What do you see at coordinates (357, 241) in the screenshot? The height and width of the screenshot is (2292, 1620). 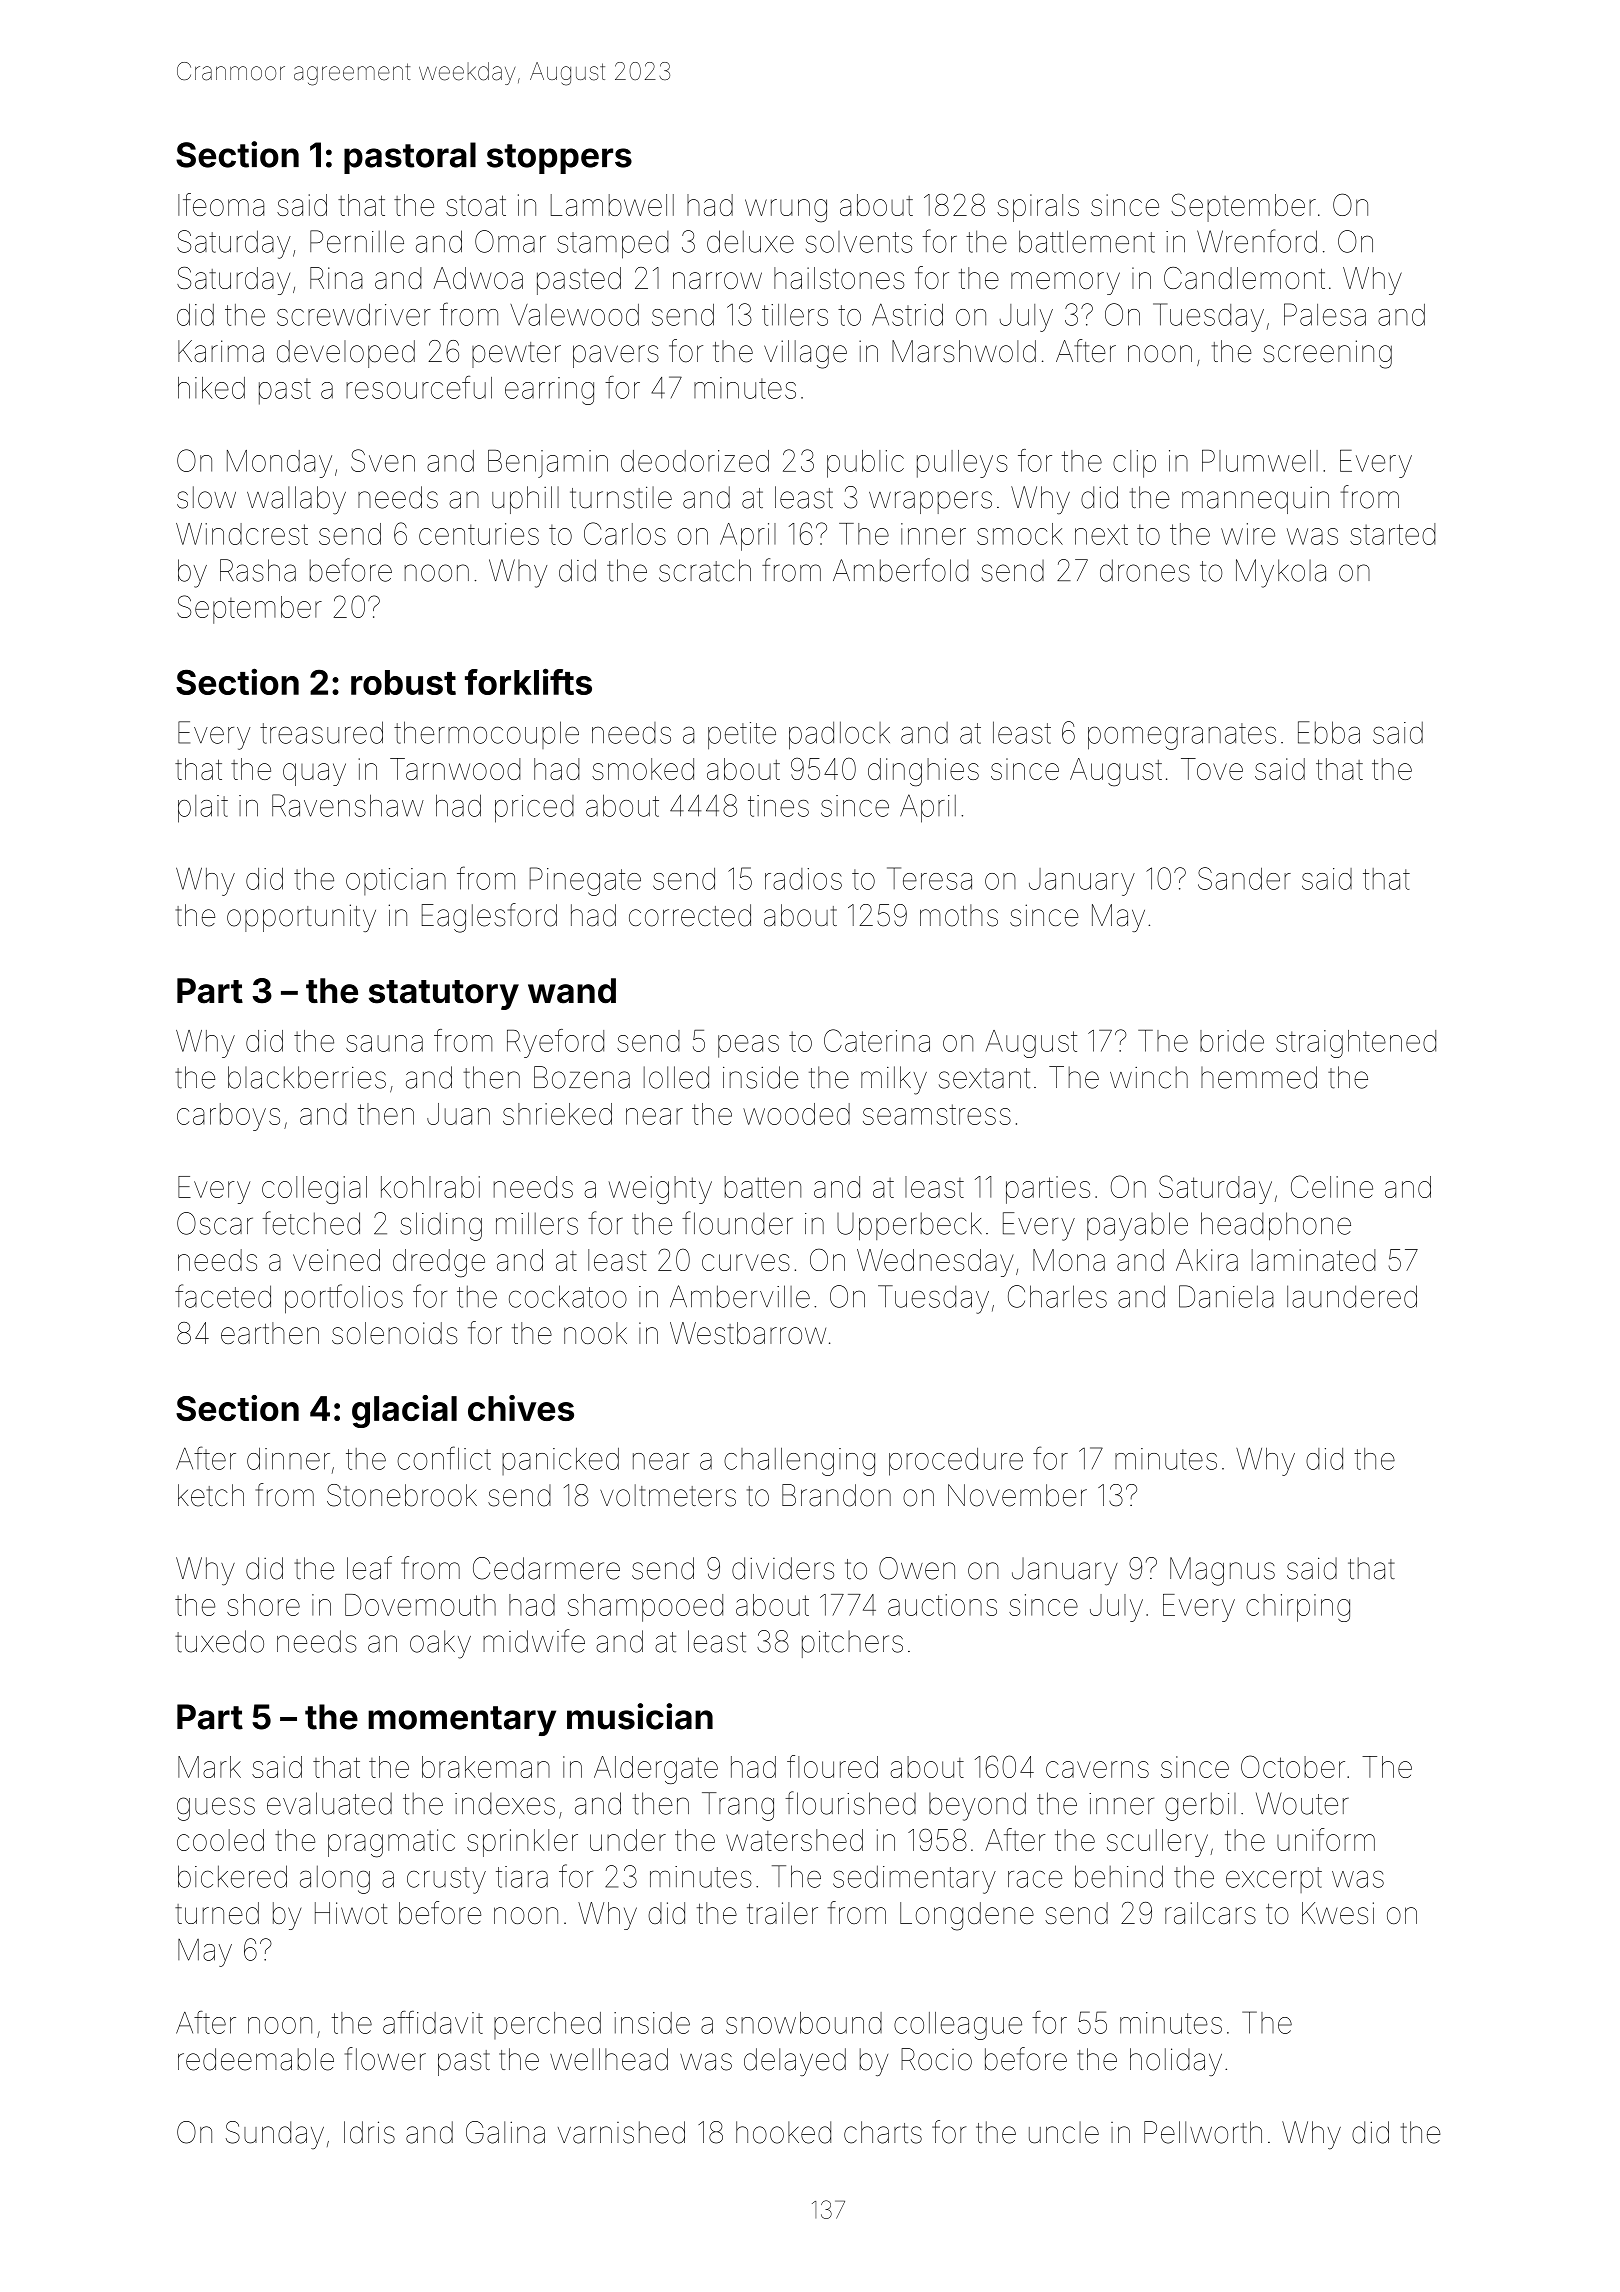 I see `Pernille` at bounding box center [357, 241].
